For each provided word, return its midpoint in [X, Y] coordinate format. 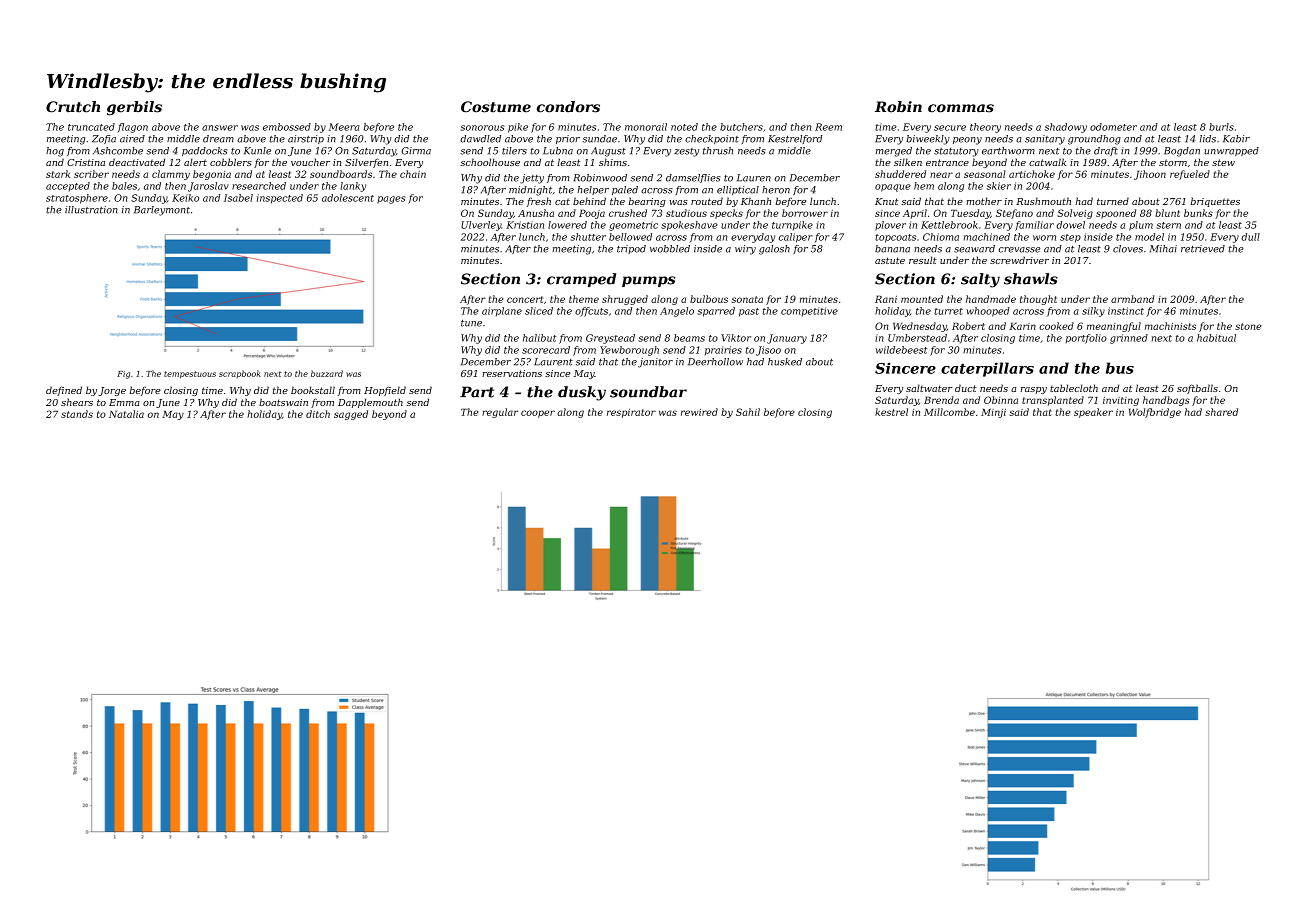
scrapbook [240, 374]
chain [413, 174]
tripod [631, 249]
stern [1168, 225]
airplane [502, 312]
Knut [886, 201]
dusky [582, 393]
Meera [343, 127]
